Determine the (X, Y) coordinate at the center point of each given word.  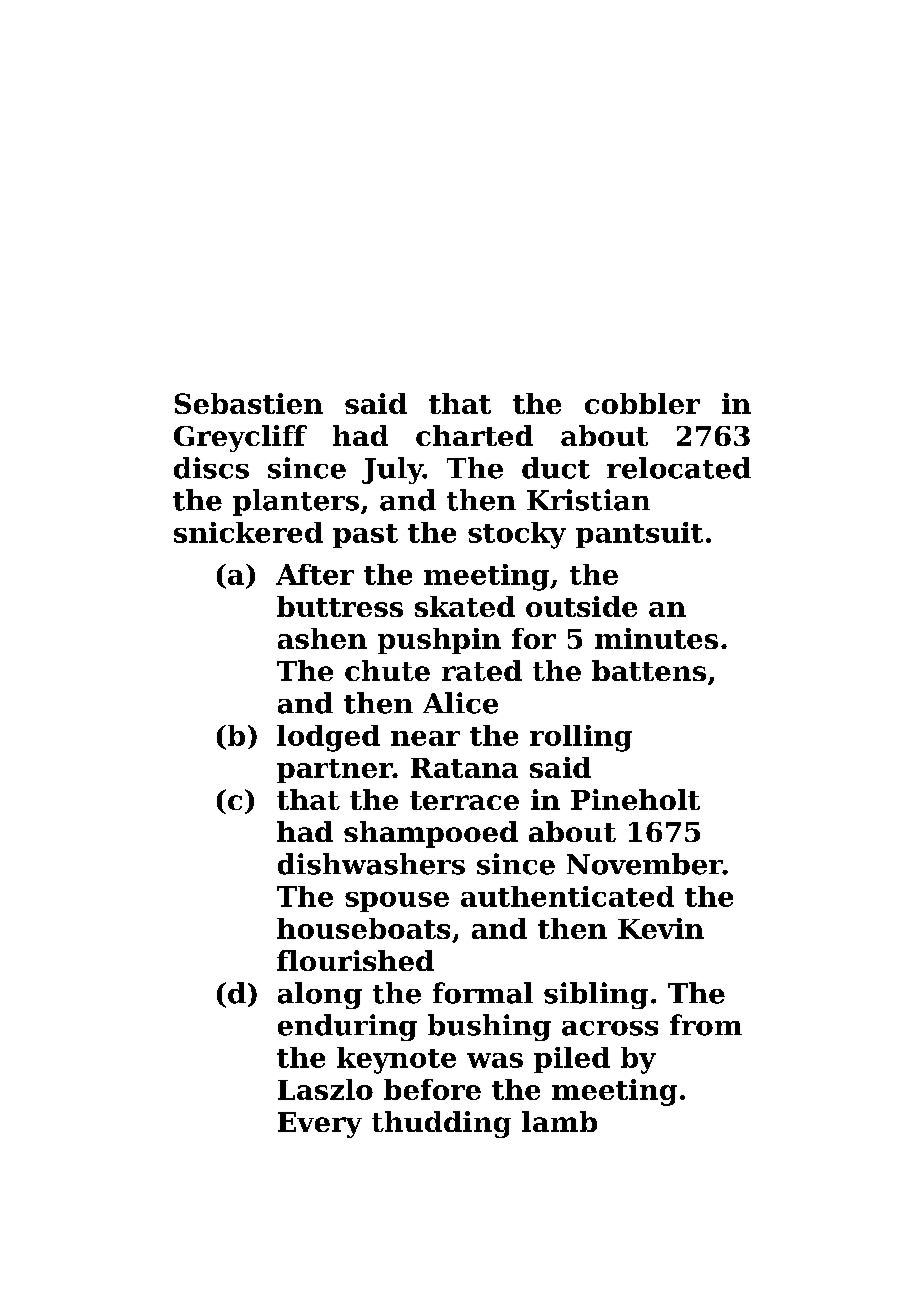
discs (211, 468)
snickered (248, 532)
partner (335, 771)
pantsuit (639, 535)
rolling (581, 738)
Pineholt (635, 799)
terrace (464, 800)
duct (556, 468)
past (365, 536)
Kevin (661, 928)
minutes (656, 638)
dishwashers (371, 864)
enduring (347, 1027)
